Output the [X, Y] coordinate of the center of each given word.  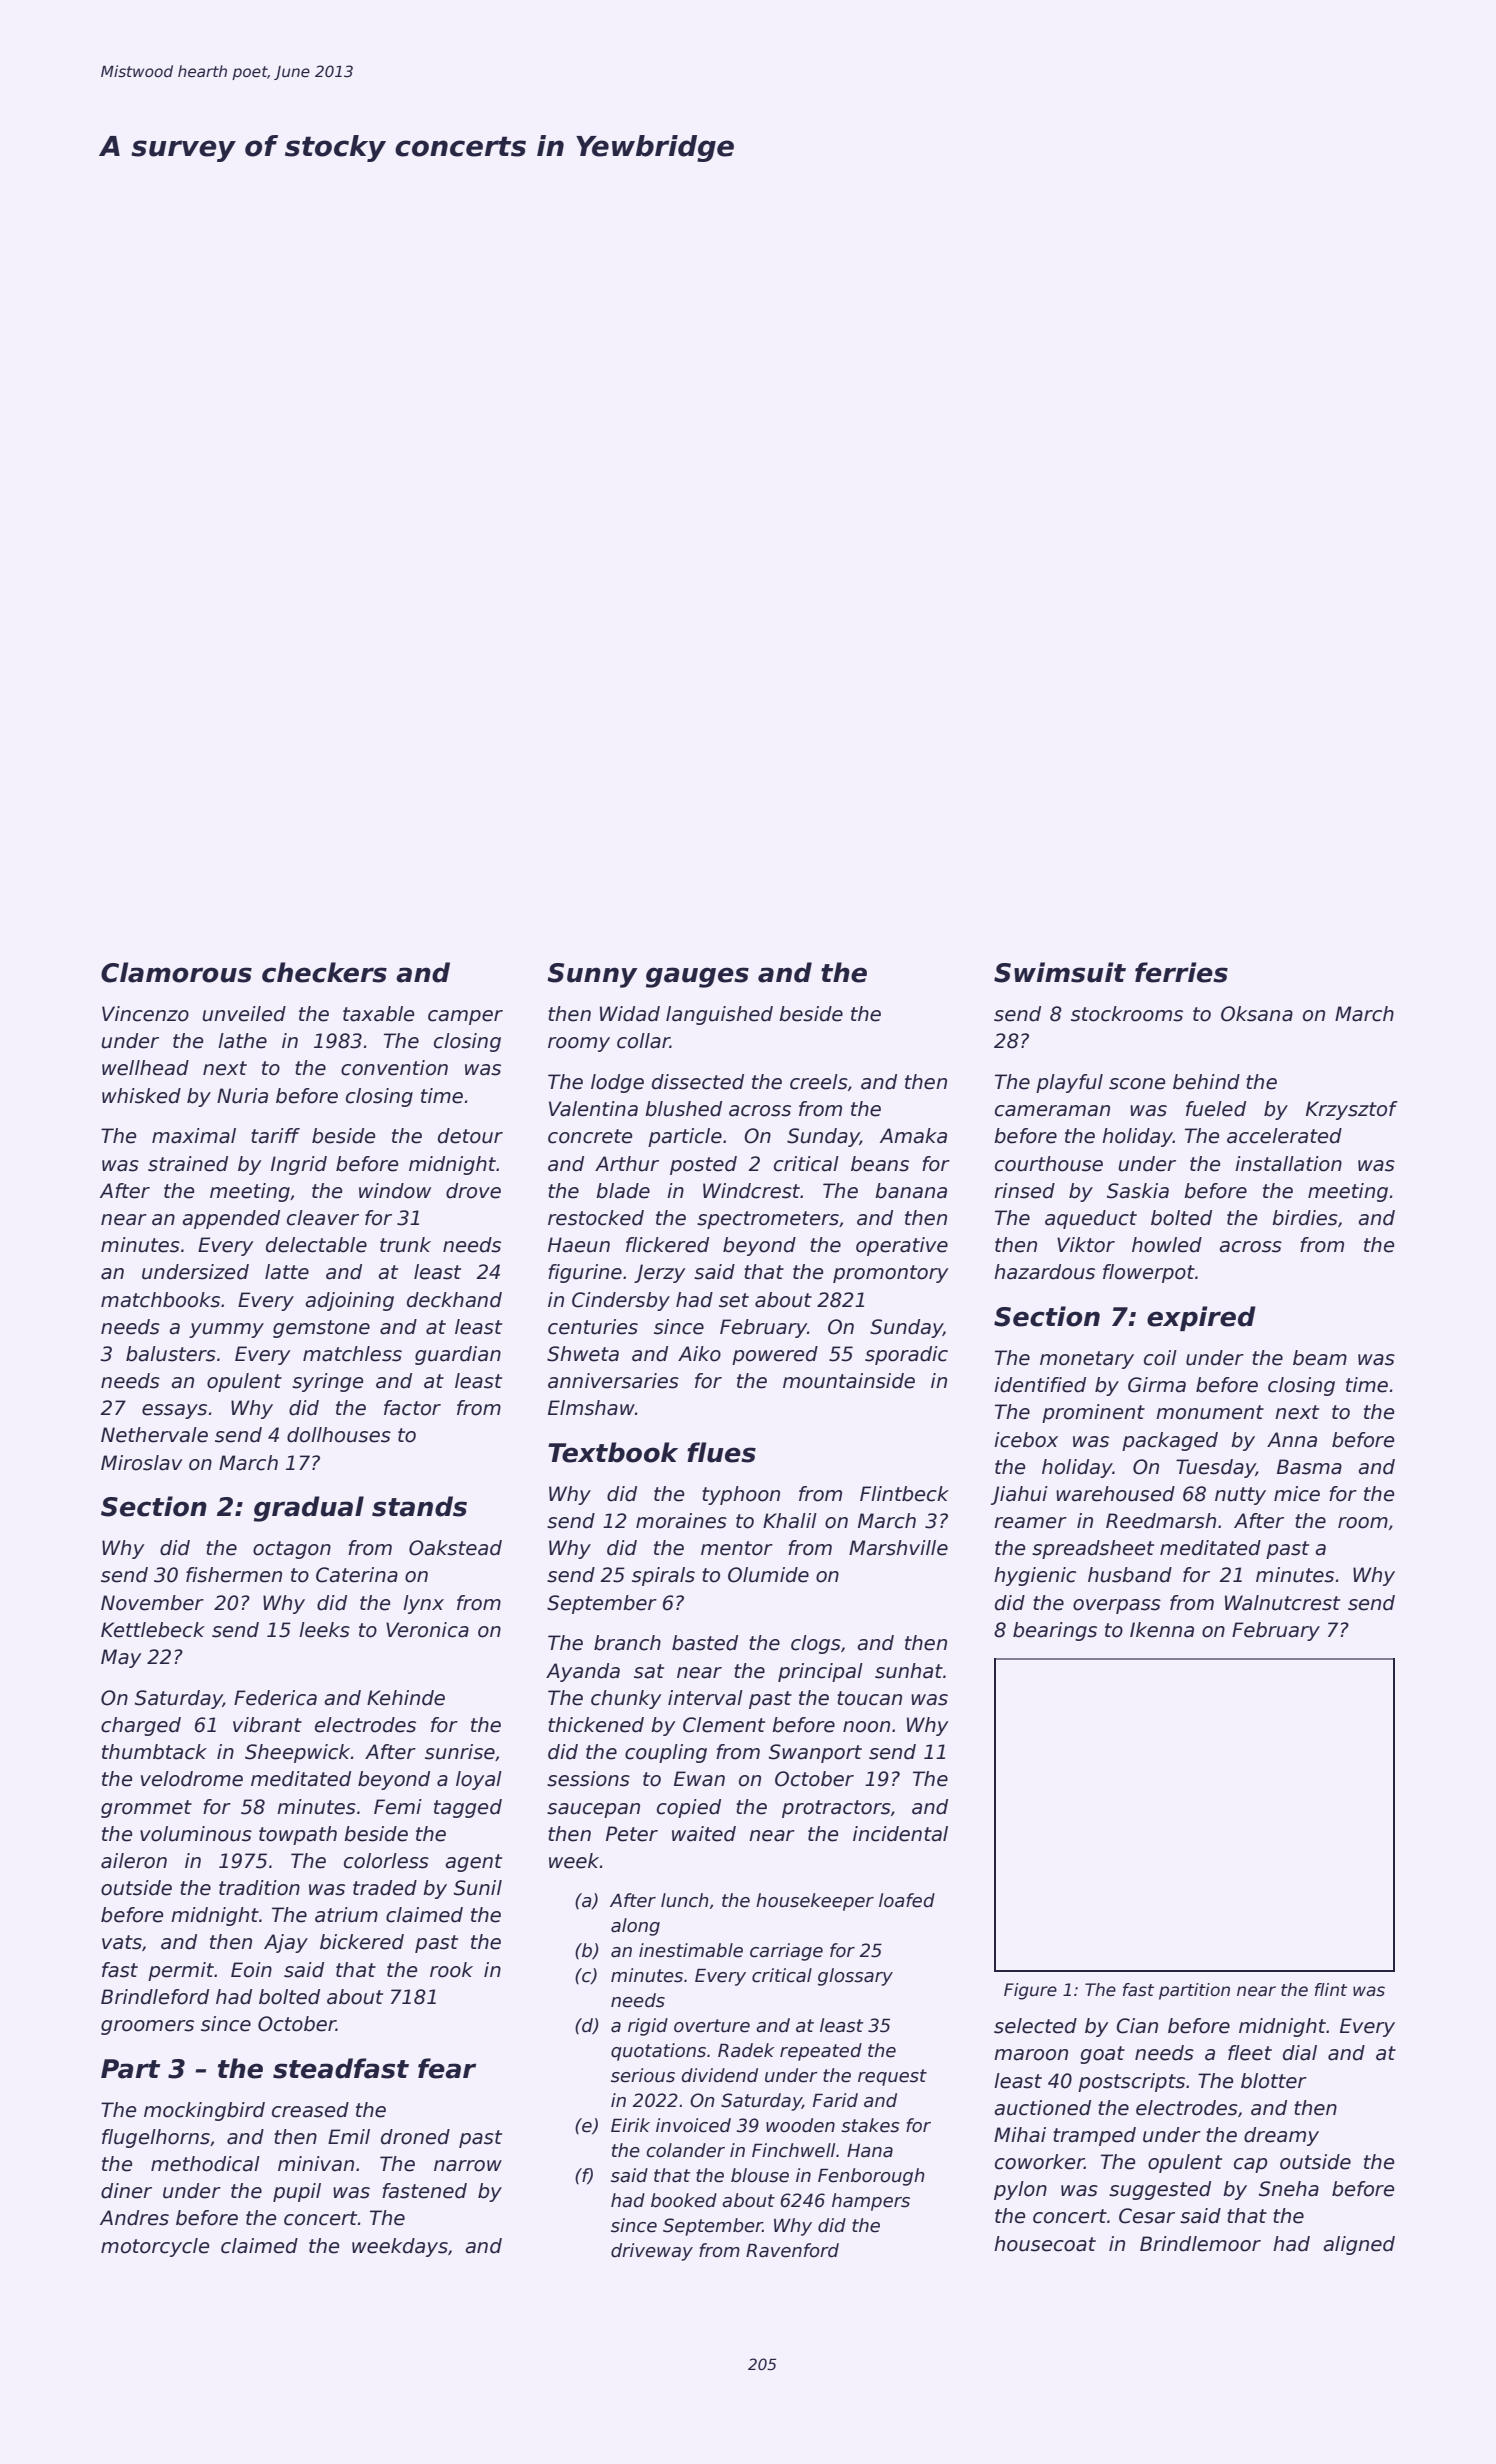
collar [643, 1041]
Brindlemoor [1200, 2244]
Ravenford [792, 2250]
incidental [900, 1834]
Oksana [1257, 1014]
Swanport [815, 1753]
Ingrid [299, 1165]
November [152, 1603]
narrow [468, 2166]
